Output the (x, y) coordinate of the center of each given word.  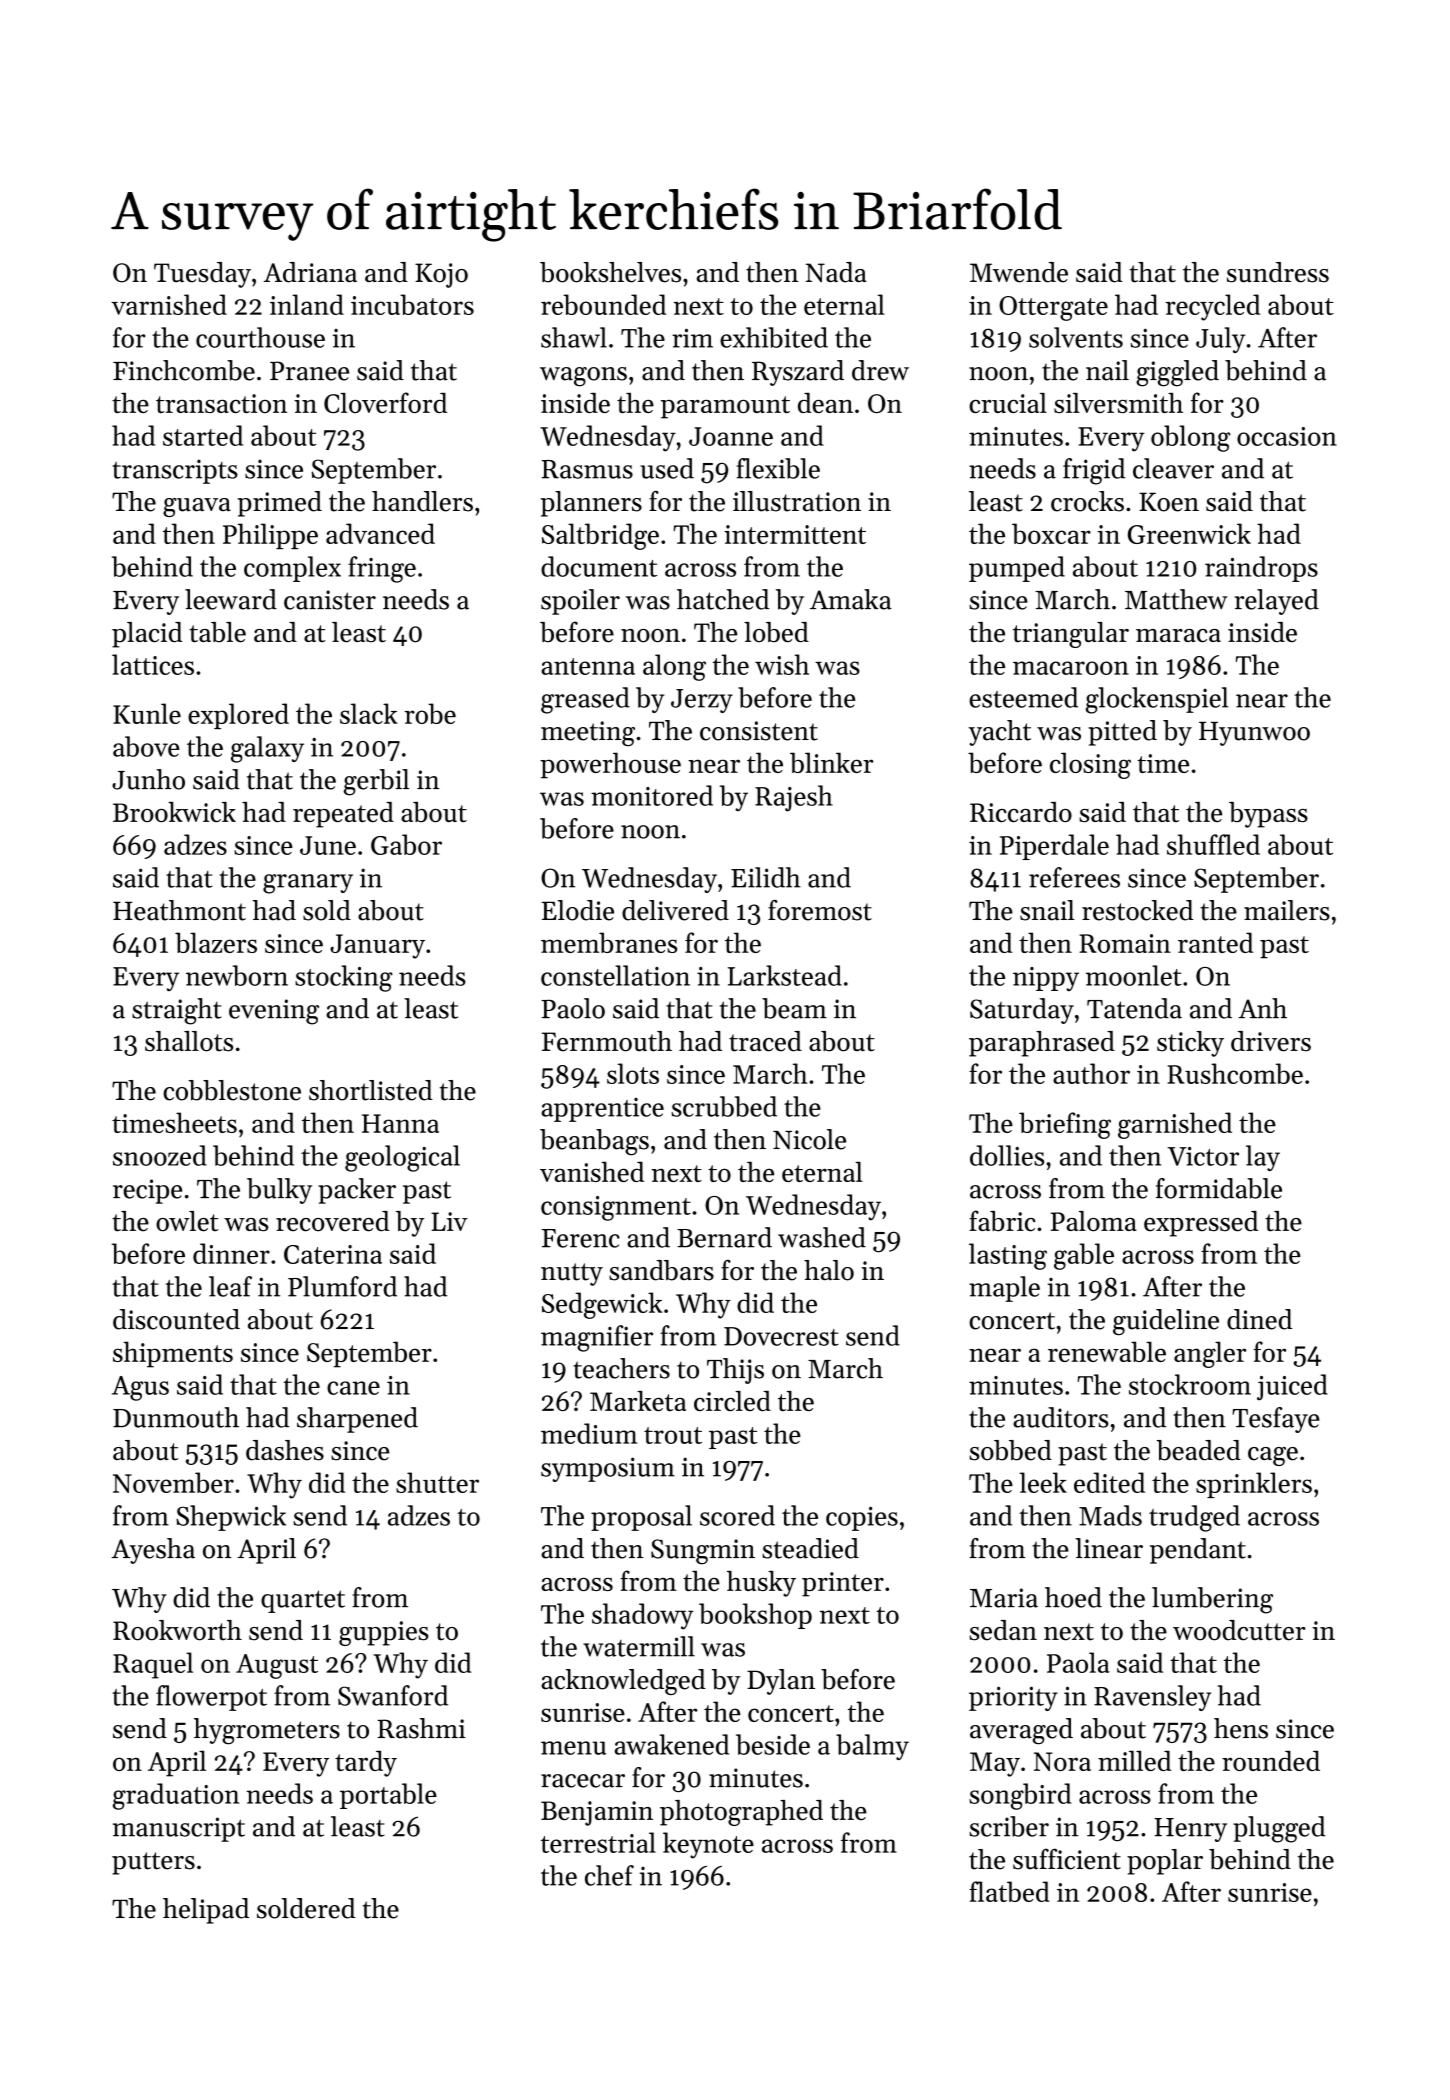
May (995, 1764)
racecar (583, 1781)
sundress (1278, 272)
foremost (820, 910)
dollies (1007, 1155)
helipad (206, 1911)
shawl (574, 337)
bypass (1268, 815)
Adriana (310, 272)
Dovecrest (781, 1336)
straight (177, 1011)
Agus (140, 1388)
